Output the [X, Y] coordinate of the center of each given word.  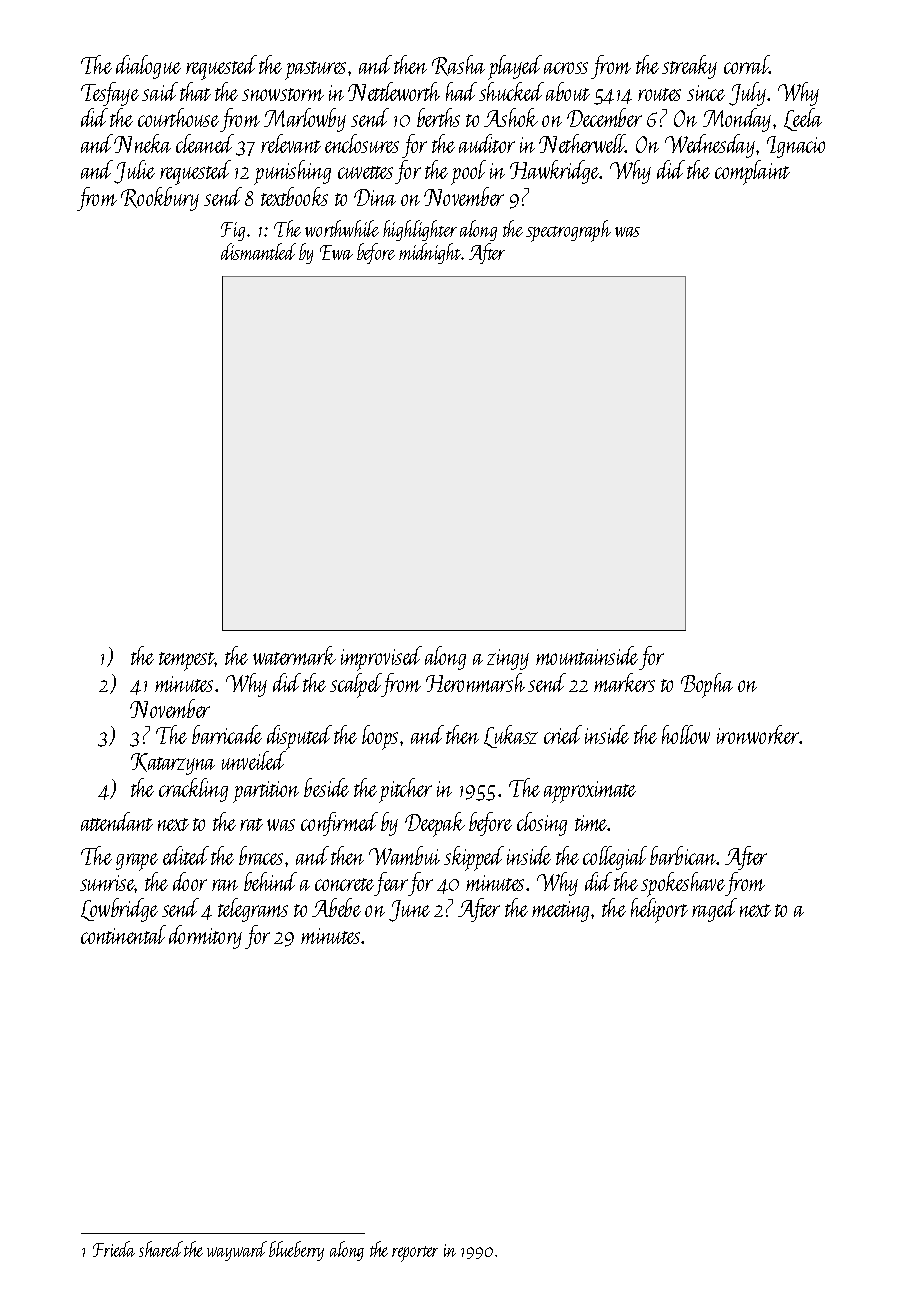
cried [563, 734]
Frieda [114, 1249]
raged [714, 910]
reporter [415, 1254]
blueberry [296, 1251]
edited [186, 855]
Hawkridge [555, 172]
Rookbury [160, 199]
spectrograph [568, 231]
